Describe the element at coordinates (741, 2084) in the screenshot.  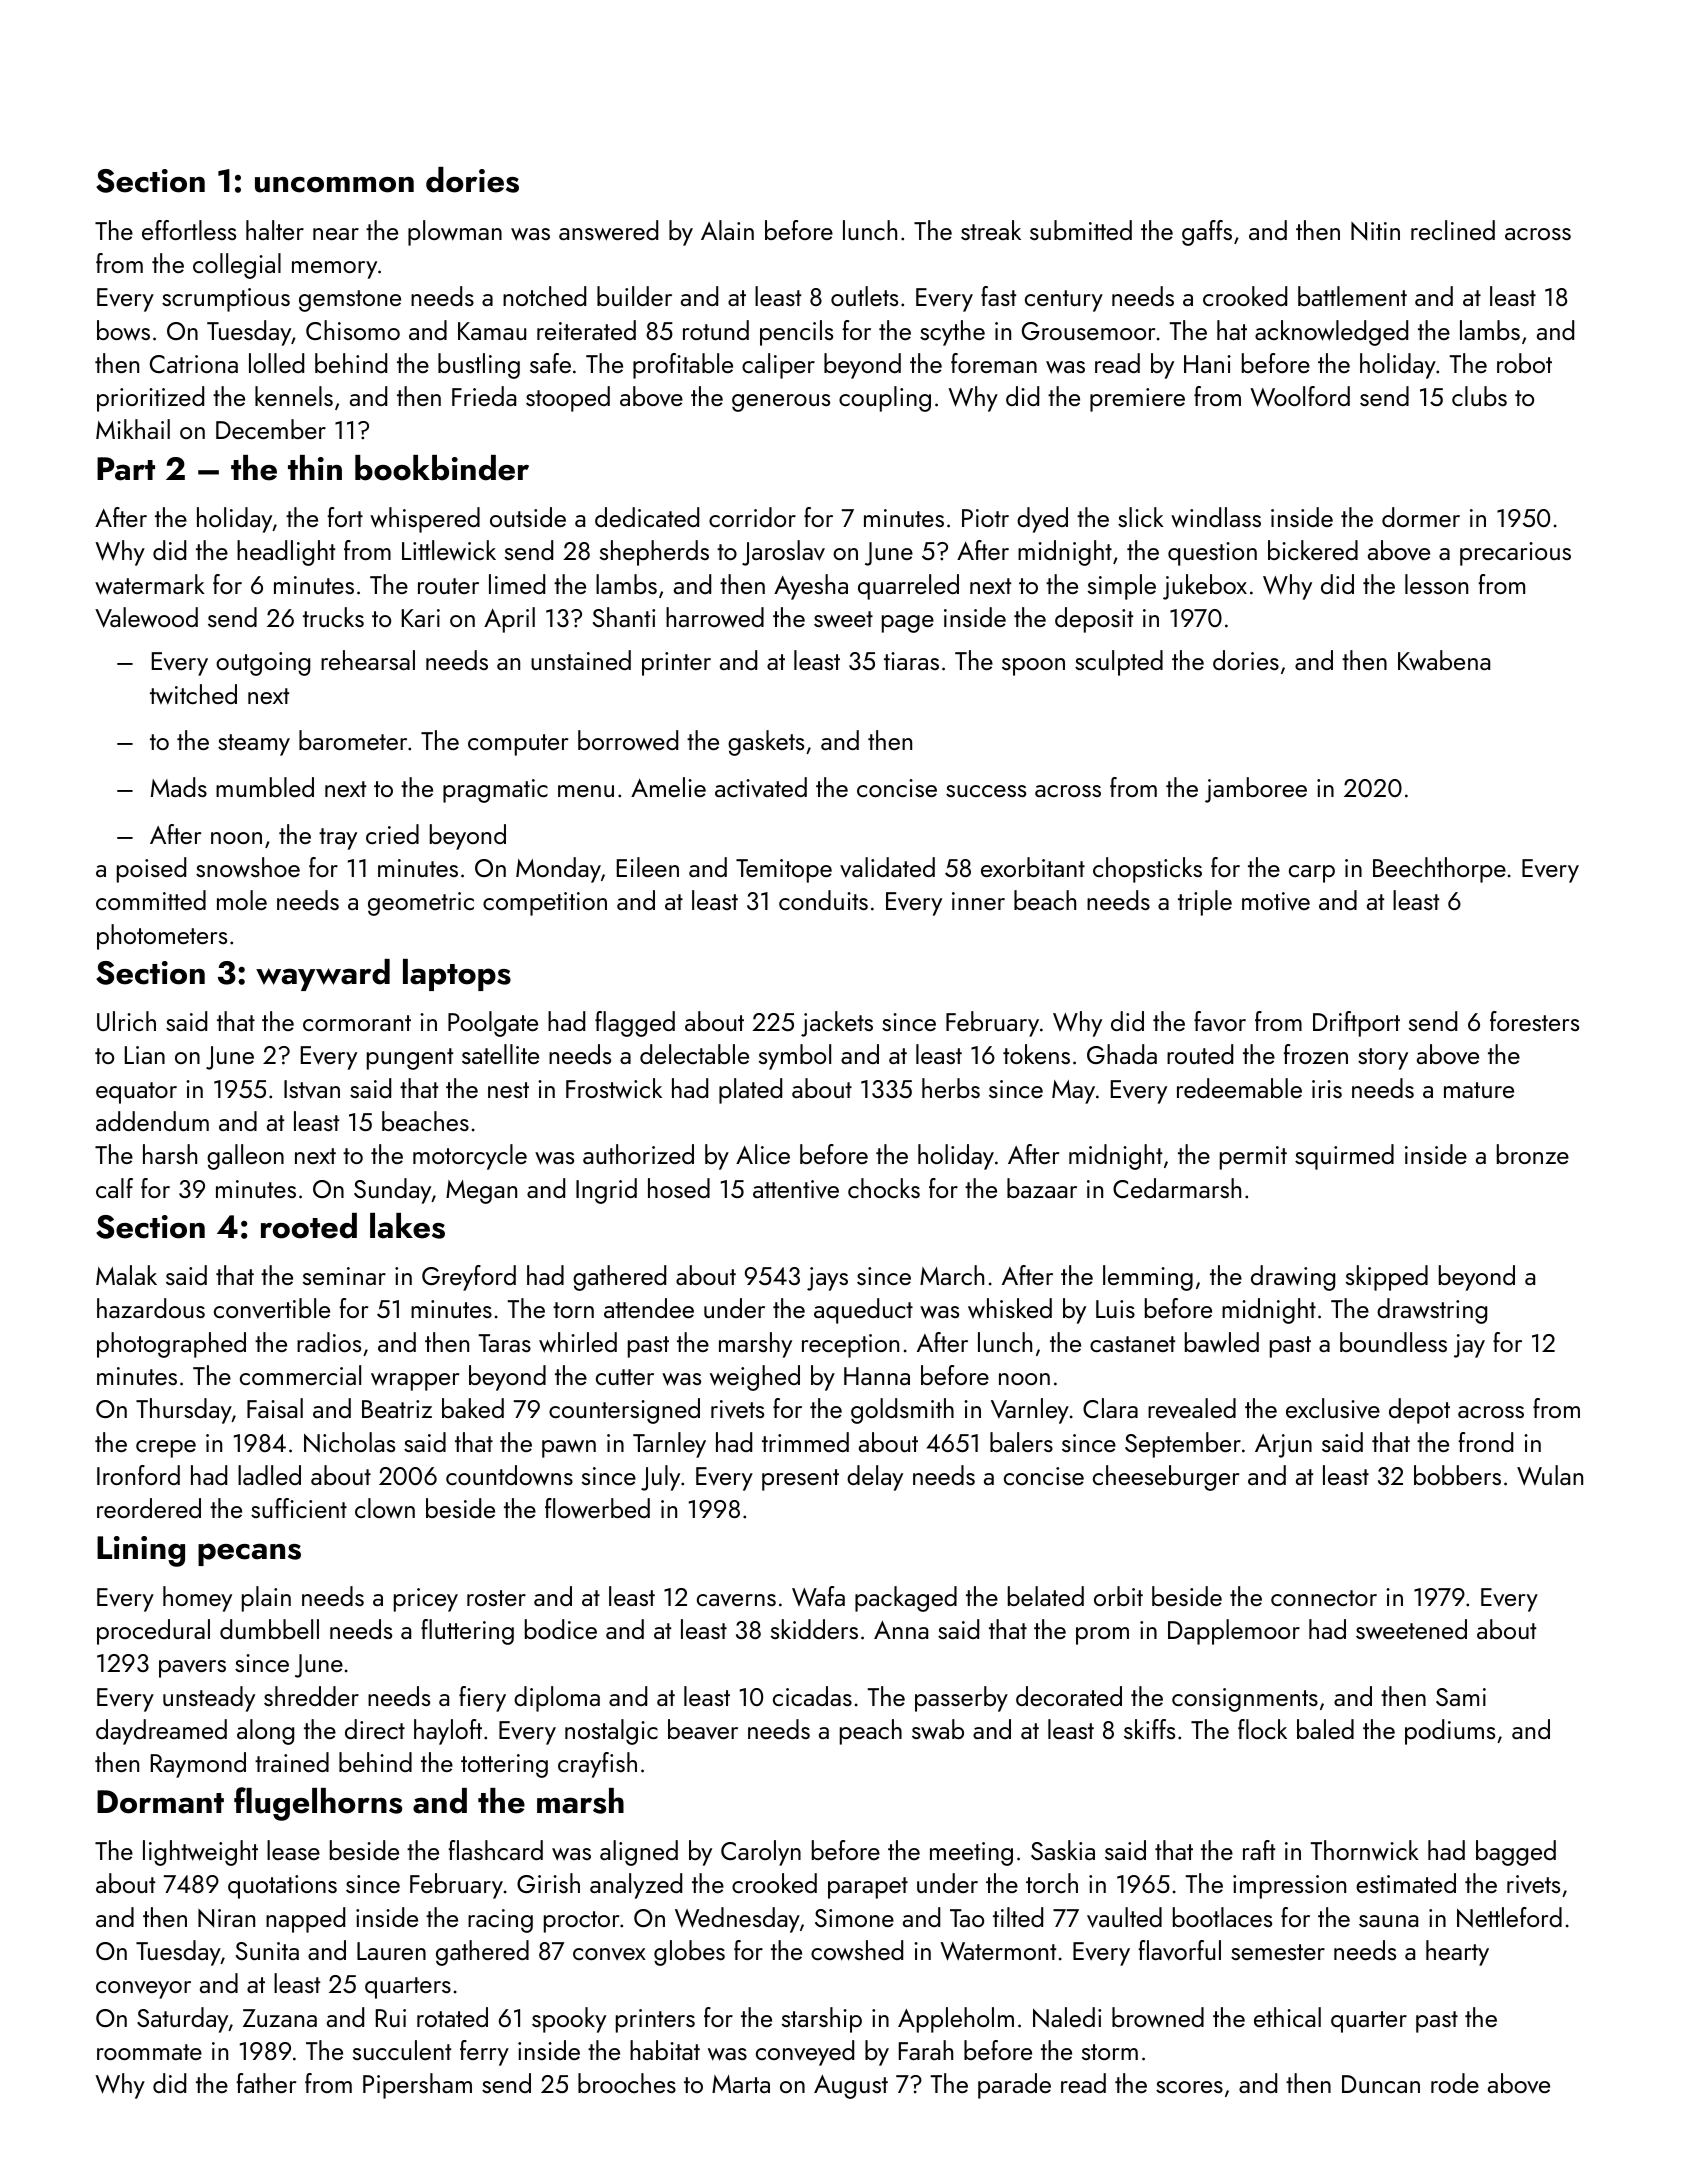
I see `Marta` at that location.
